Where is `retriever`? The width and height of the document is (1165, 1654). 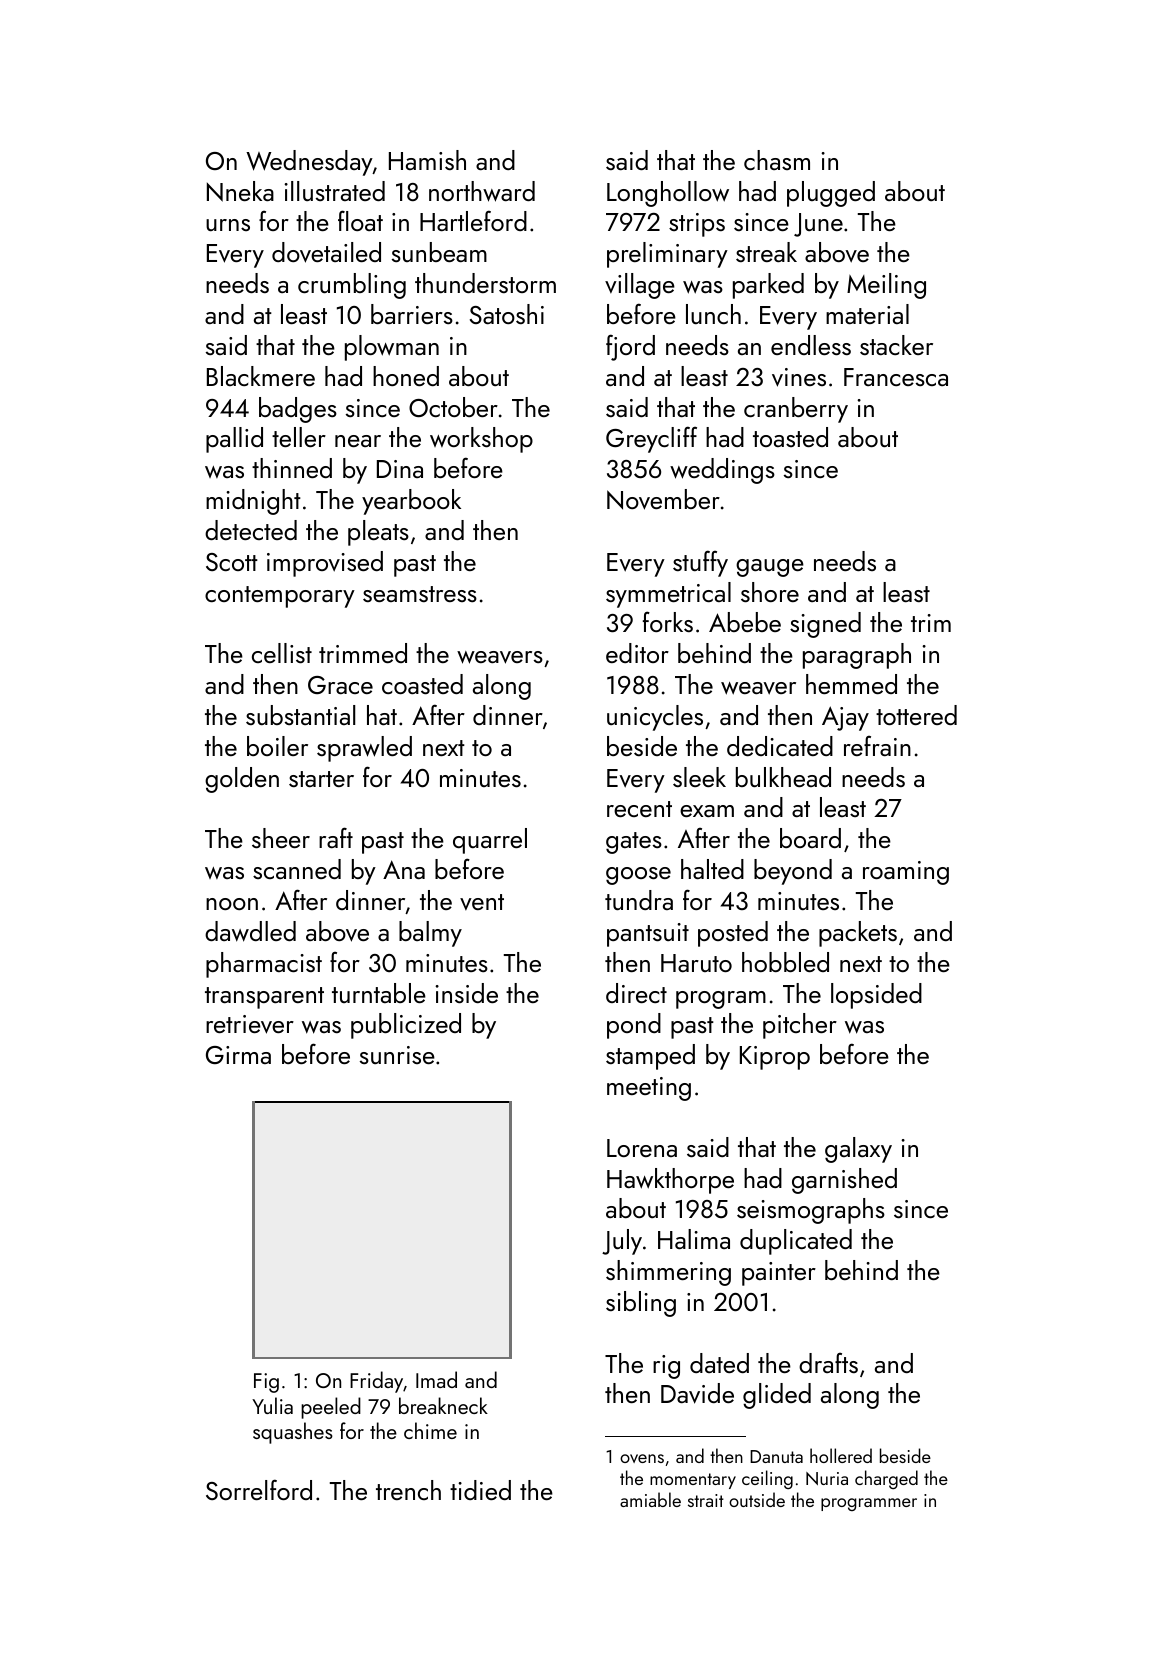 retriever is located at coordinates (250, 1024).
